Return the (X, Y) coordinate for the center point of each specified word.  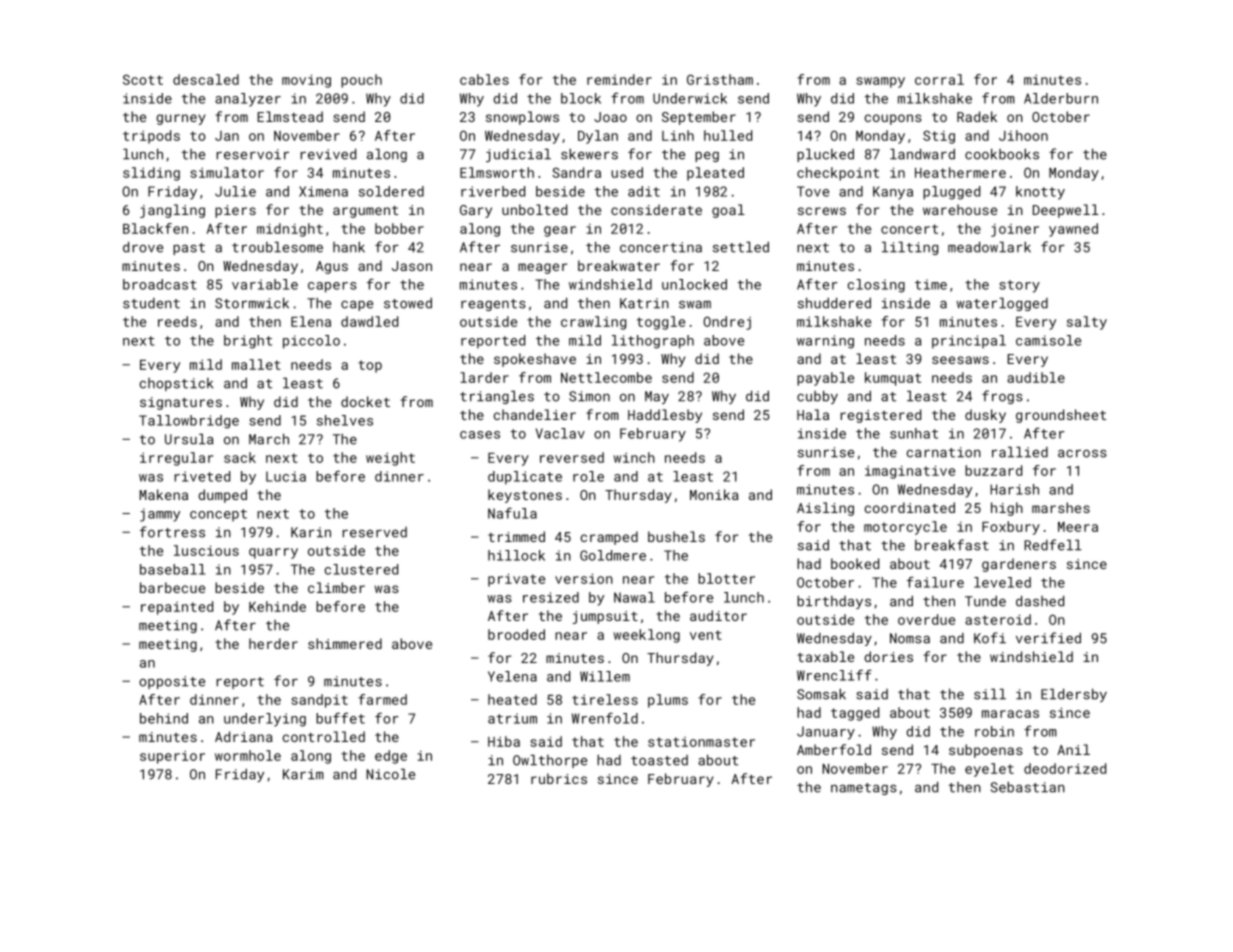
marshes (1061, 507)
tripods (151, 137)
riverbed (493, 191)
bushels (676, 536)
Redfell (1053, 545)
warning (825, 342)
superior (172, 757)
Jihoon (1023, 135)
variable (265, 284)
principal (969, 342)
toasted (659, 760)
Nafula (512, 513)
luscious (206, 550)
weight (390, 459)
